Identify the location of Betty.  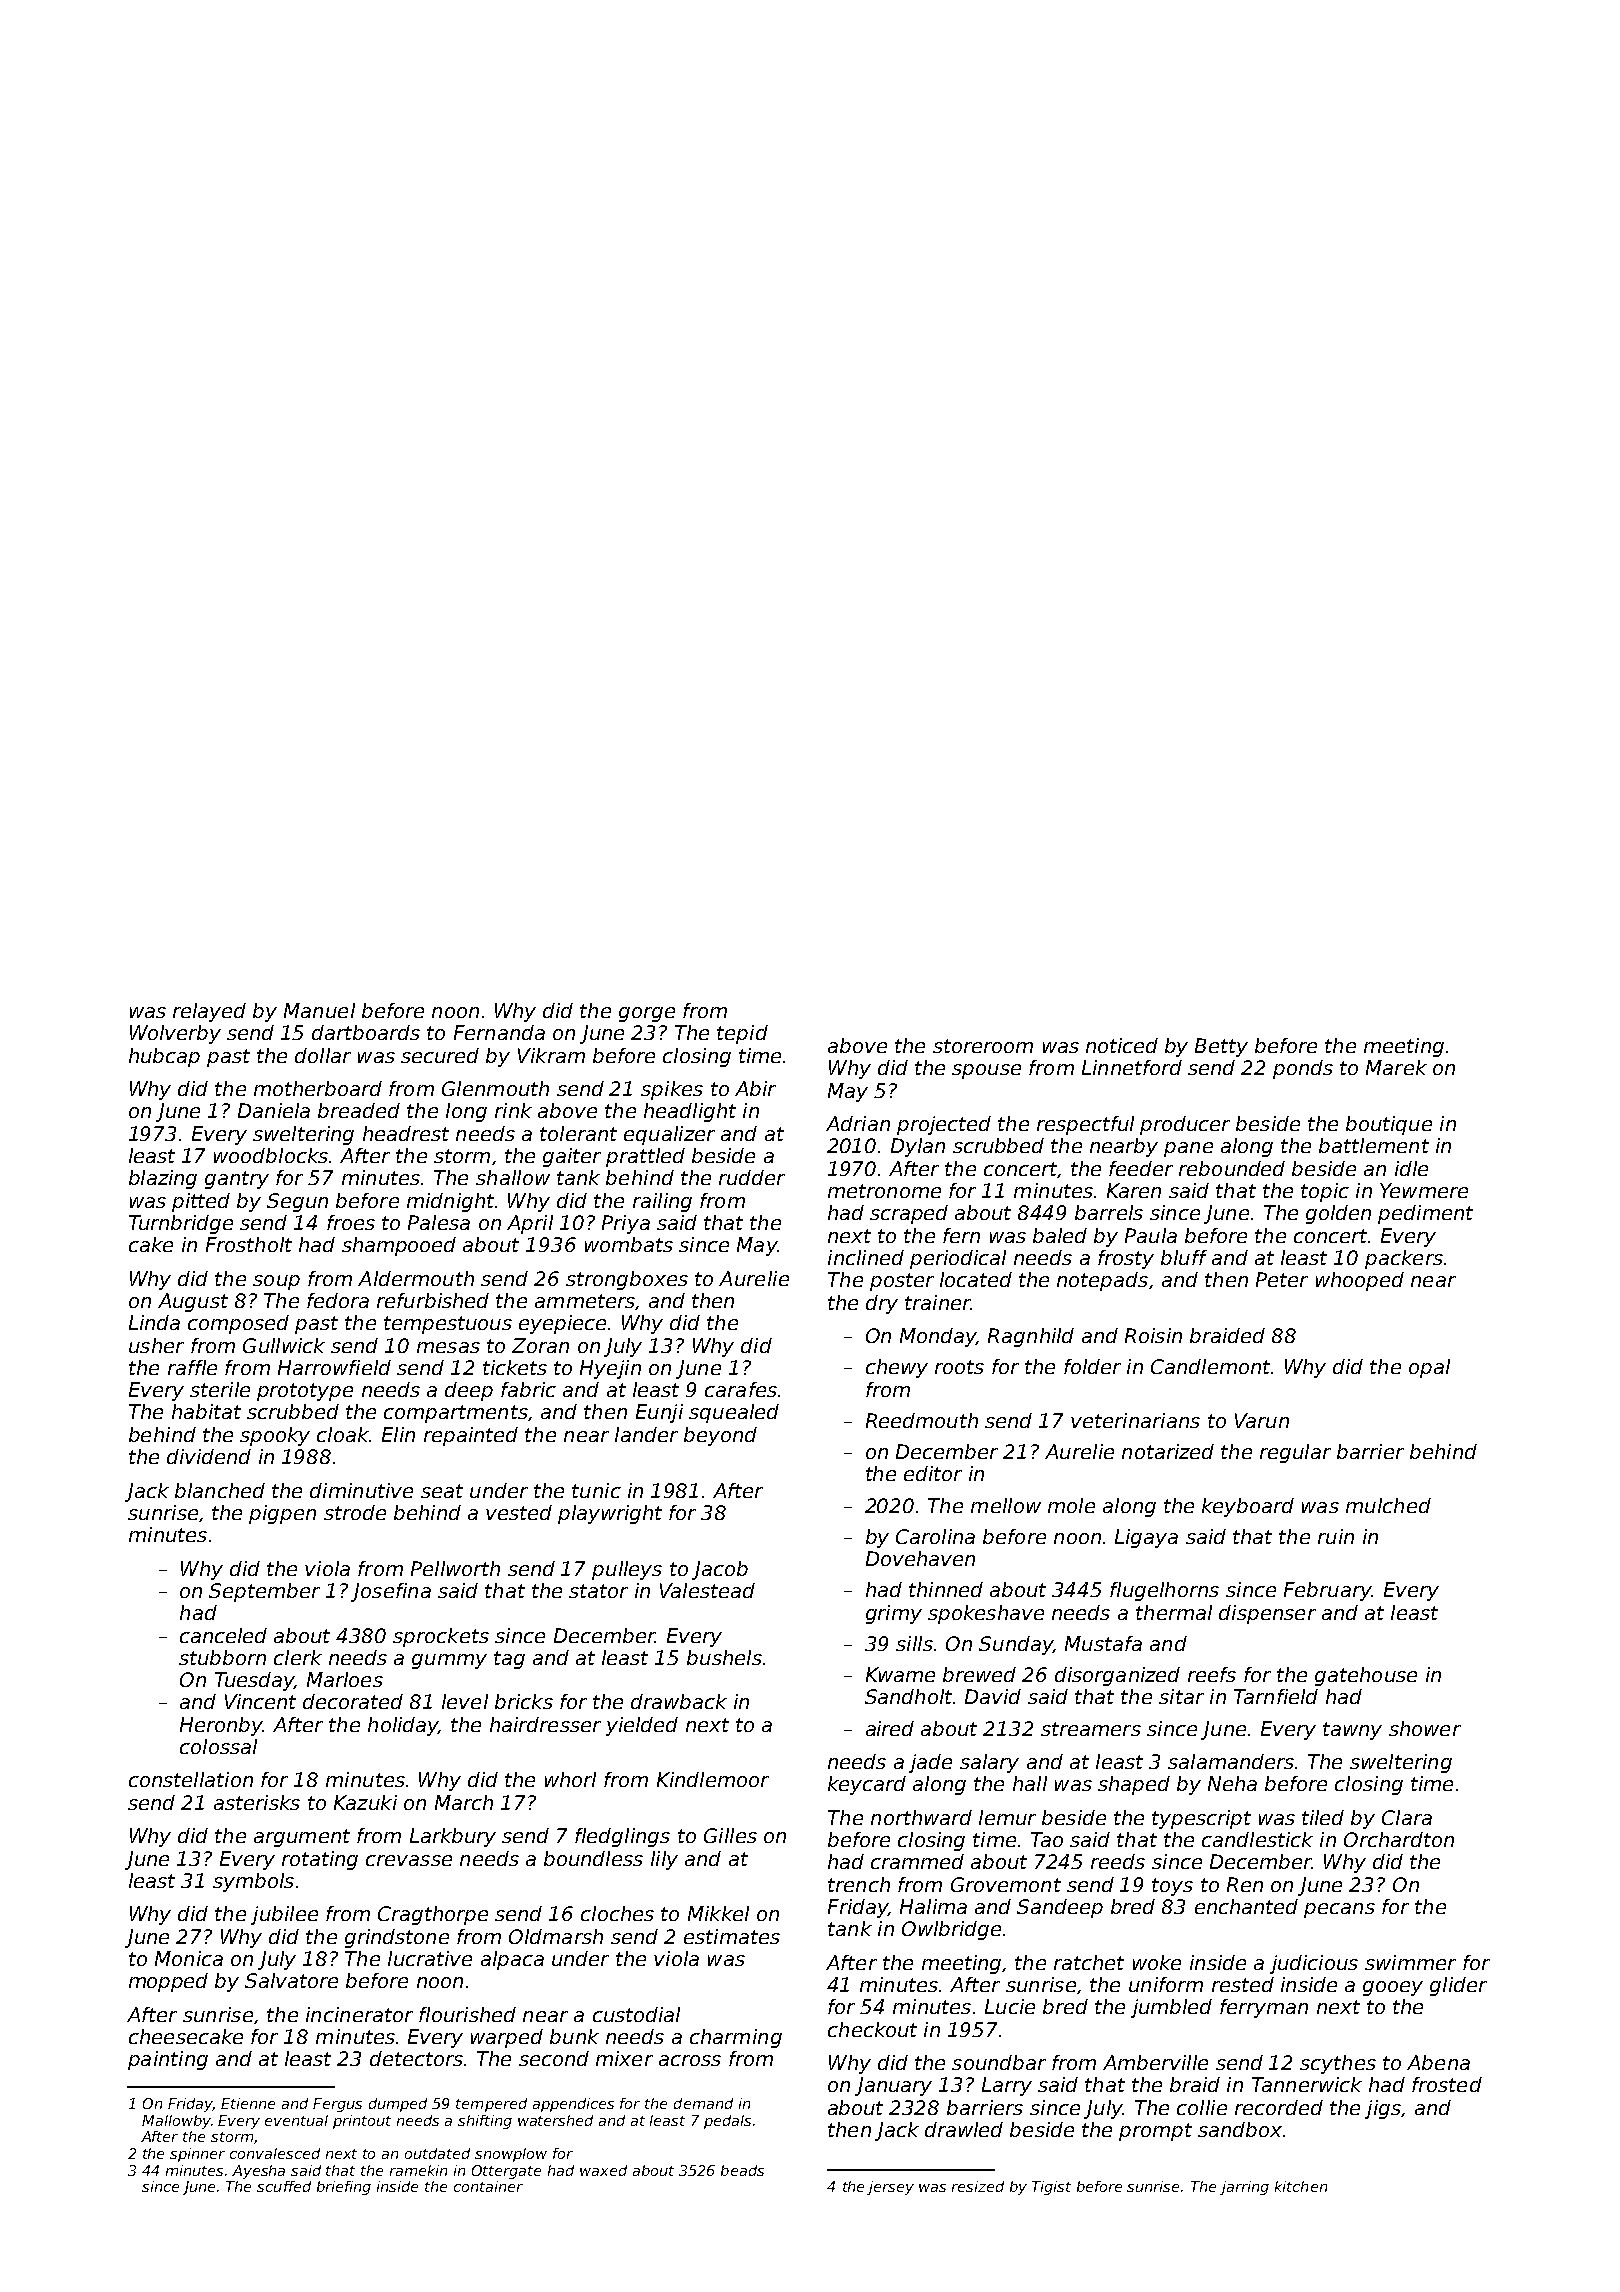
(1221, 1047).
